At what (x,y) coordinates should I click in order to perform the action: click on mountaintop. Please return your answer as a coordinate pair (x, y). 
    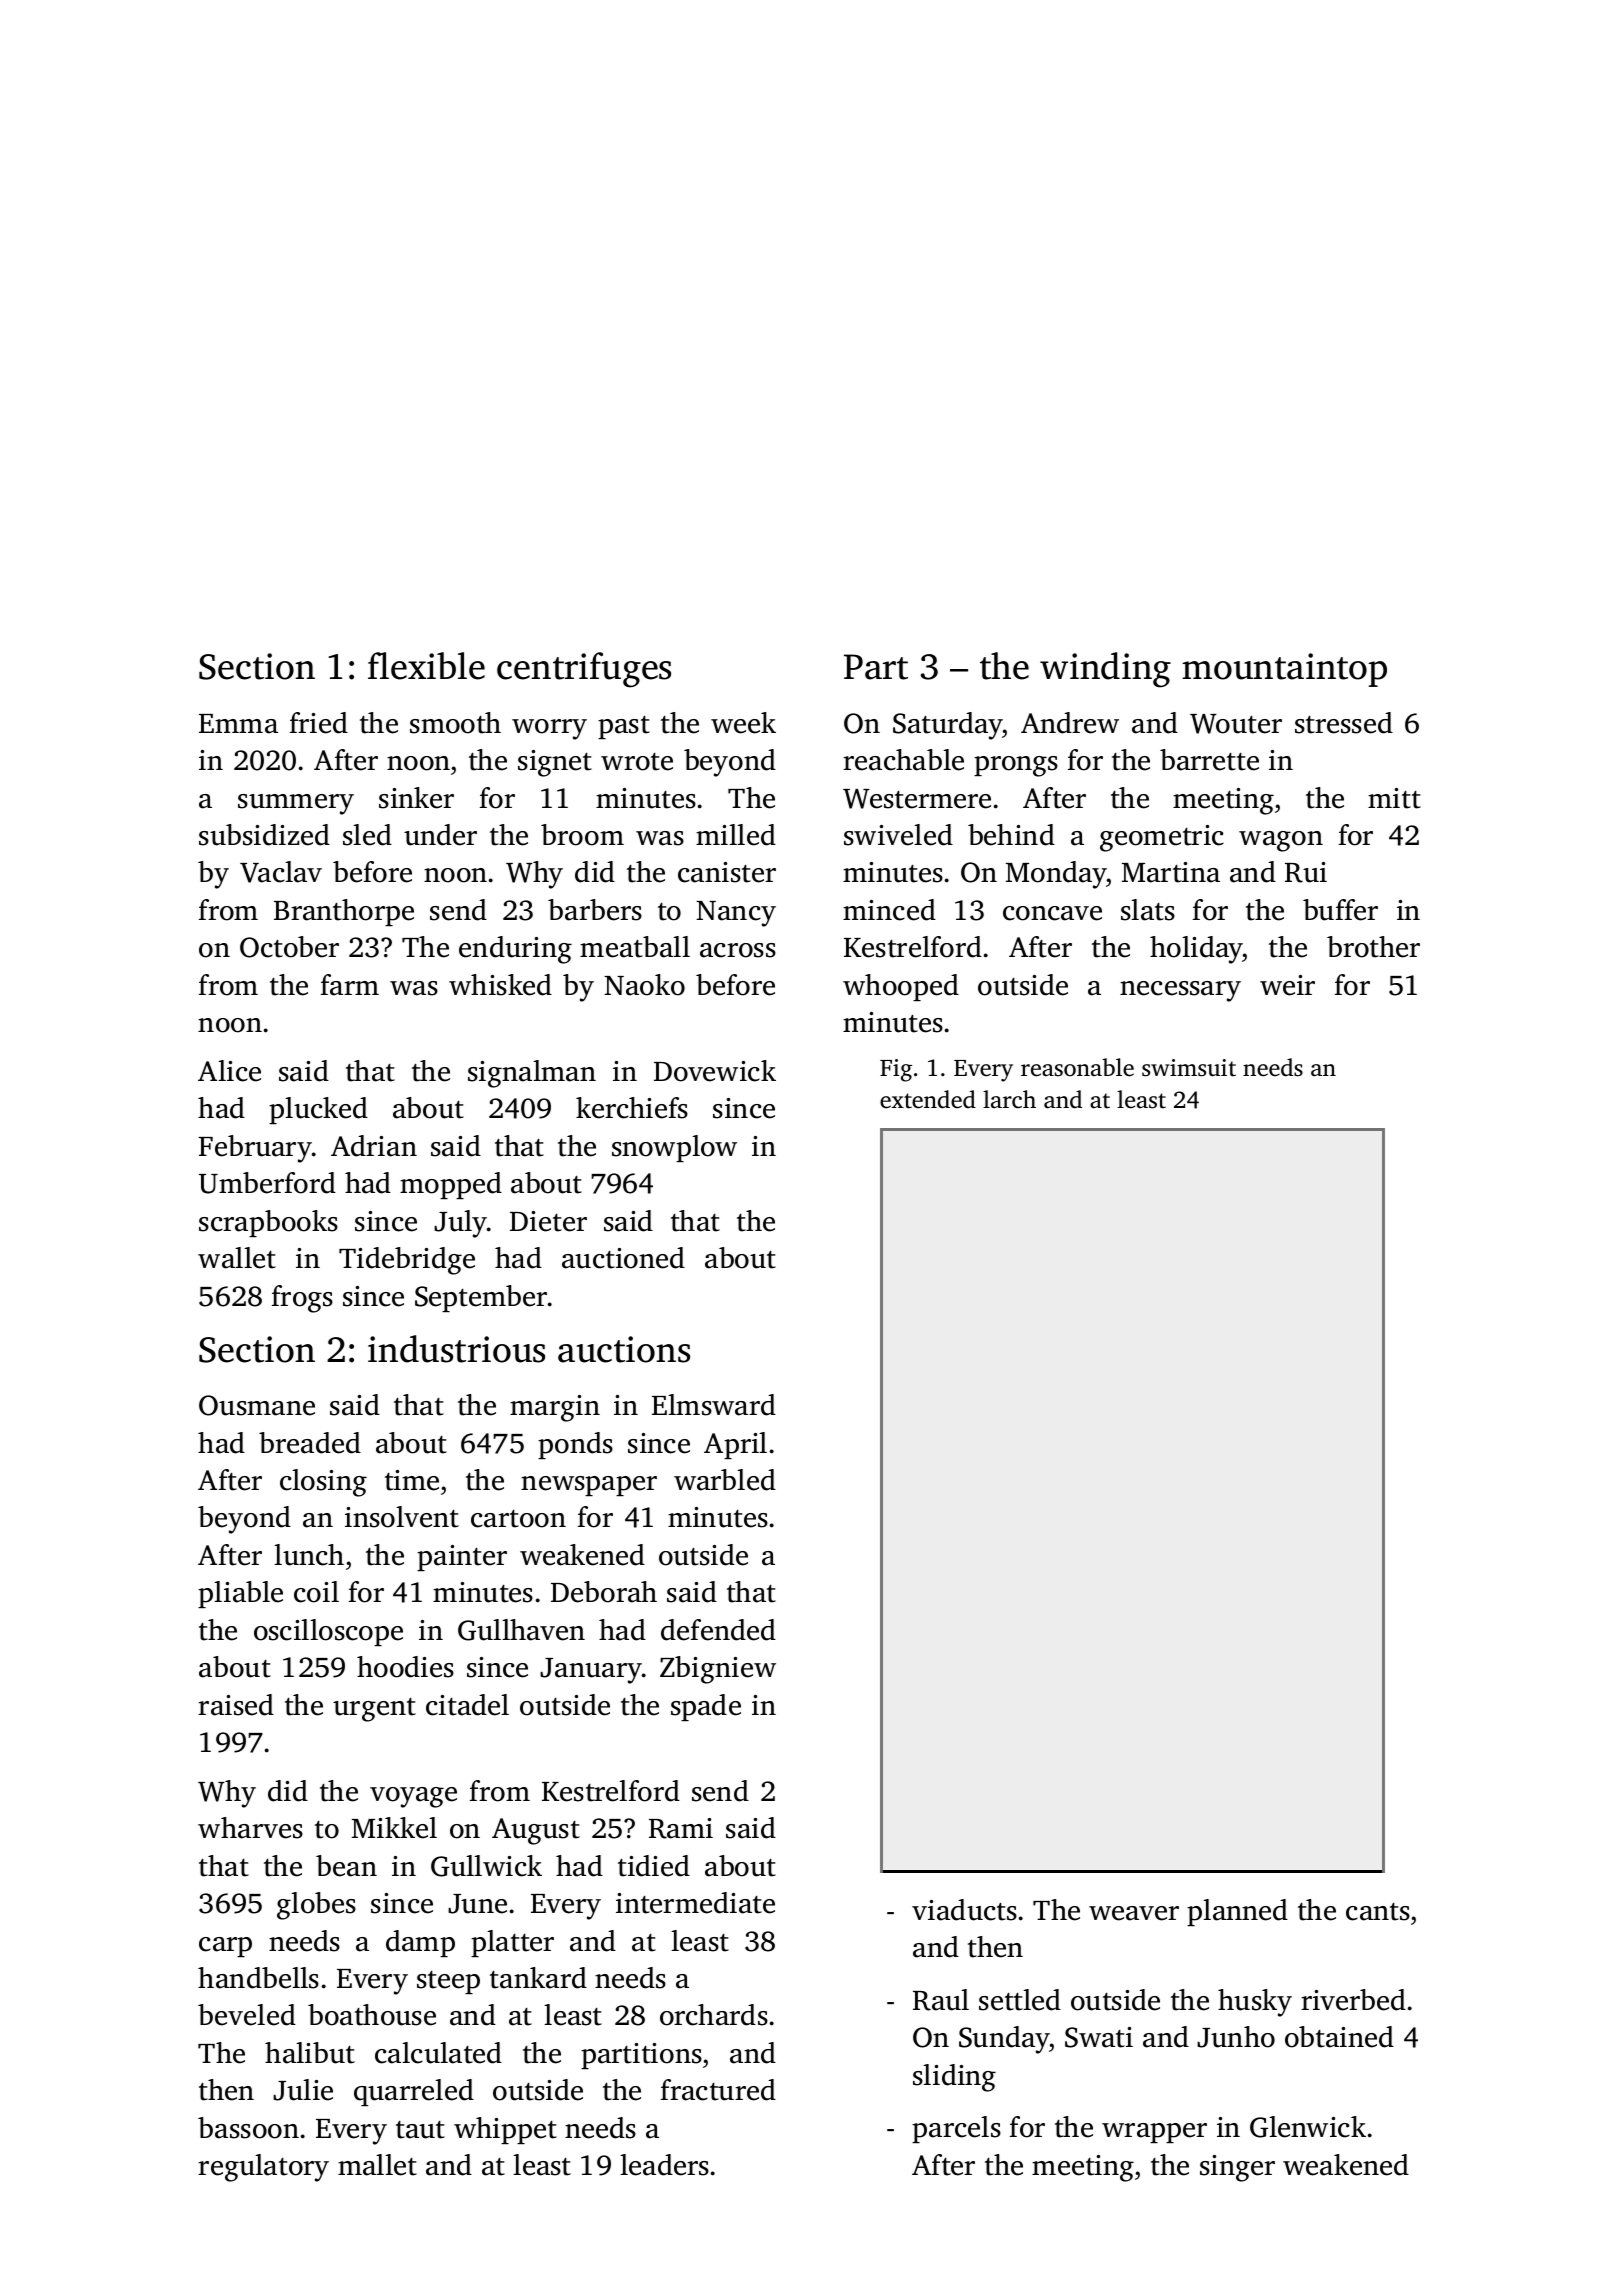
    Looking at the image, I should click on (1284, 670).
